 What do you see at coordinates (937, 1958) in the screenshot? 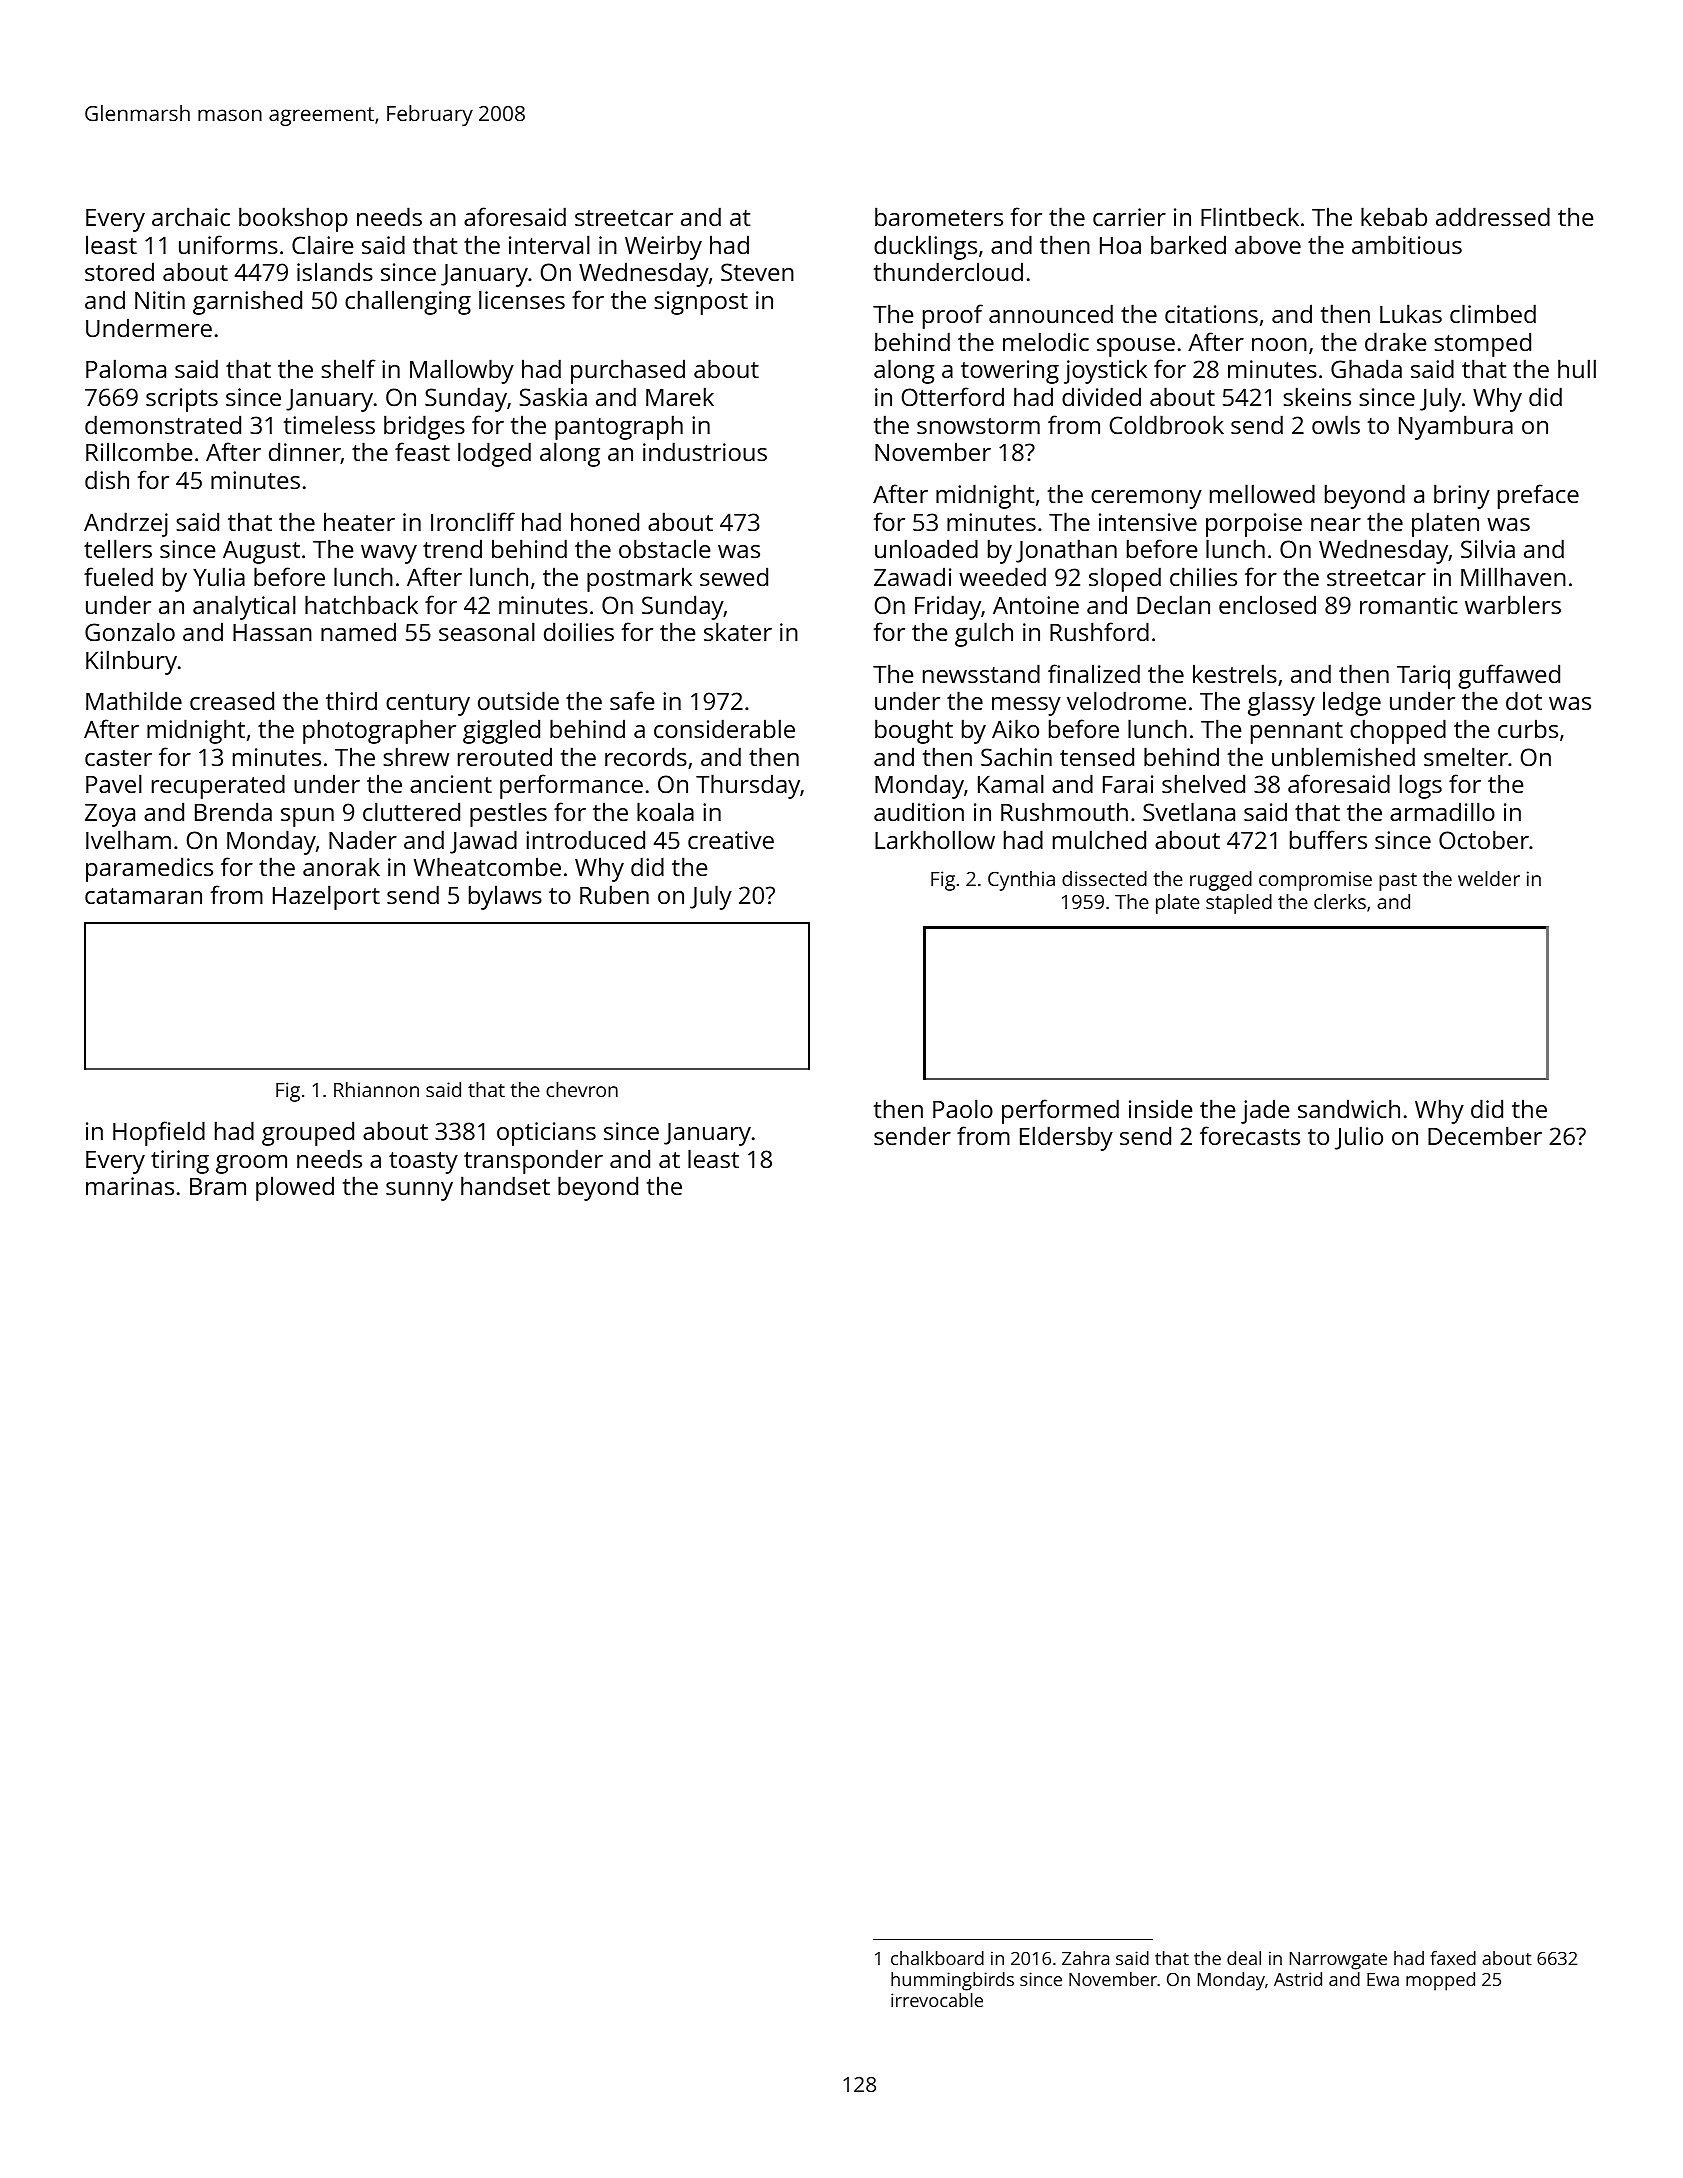
I see `chalkboard` at bounding box center [937, 1958].
